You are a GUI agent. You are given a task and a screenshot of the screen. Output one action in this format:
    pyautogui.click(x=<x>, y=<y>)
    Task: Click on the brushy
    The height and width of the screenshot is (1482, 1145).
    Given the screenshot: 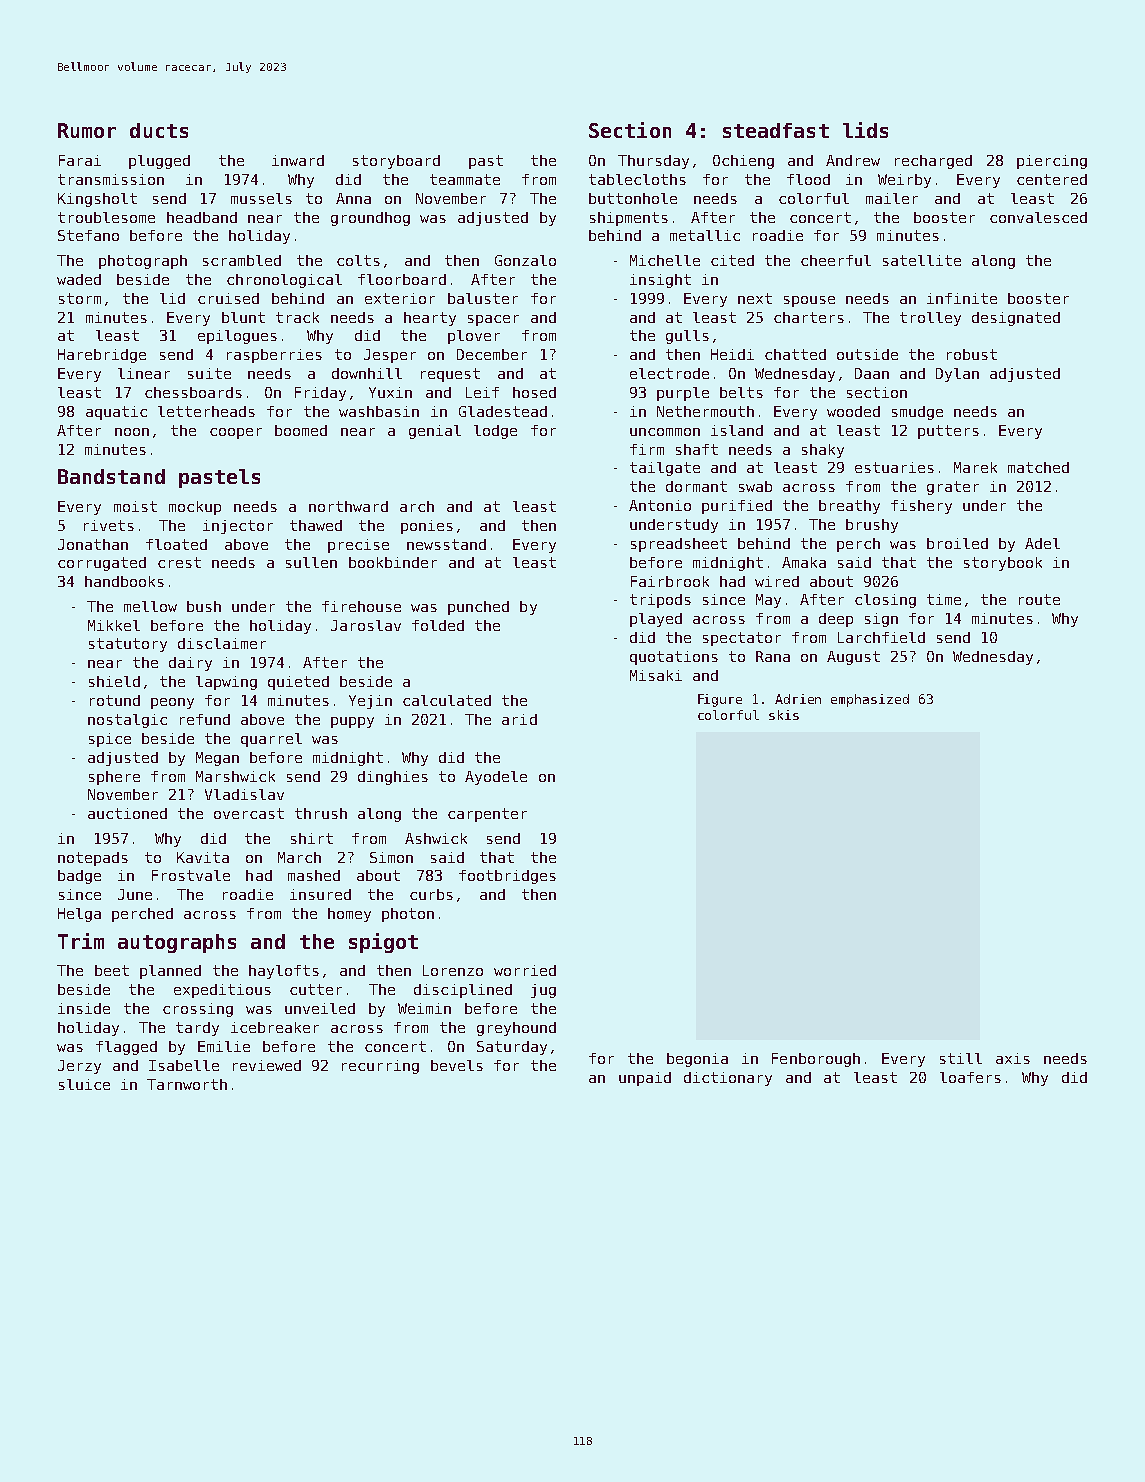 What is the action you would take?
    pyautogui.click(x=872, y=526)
